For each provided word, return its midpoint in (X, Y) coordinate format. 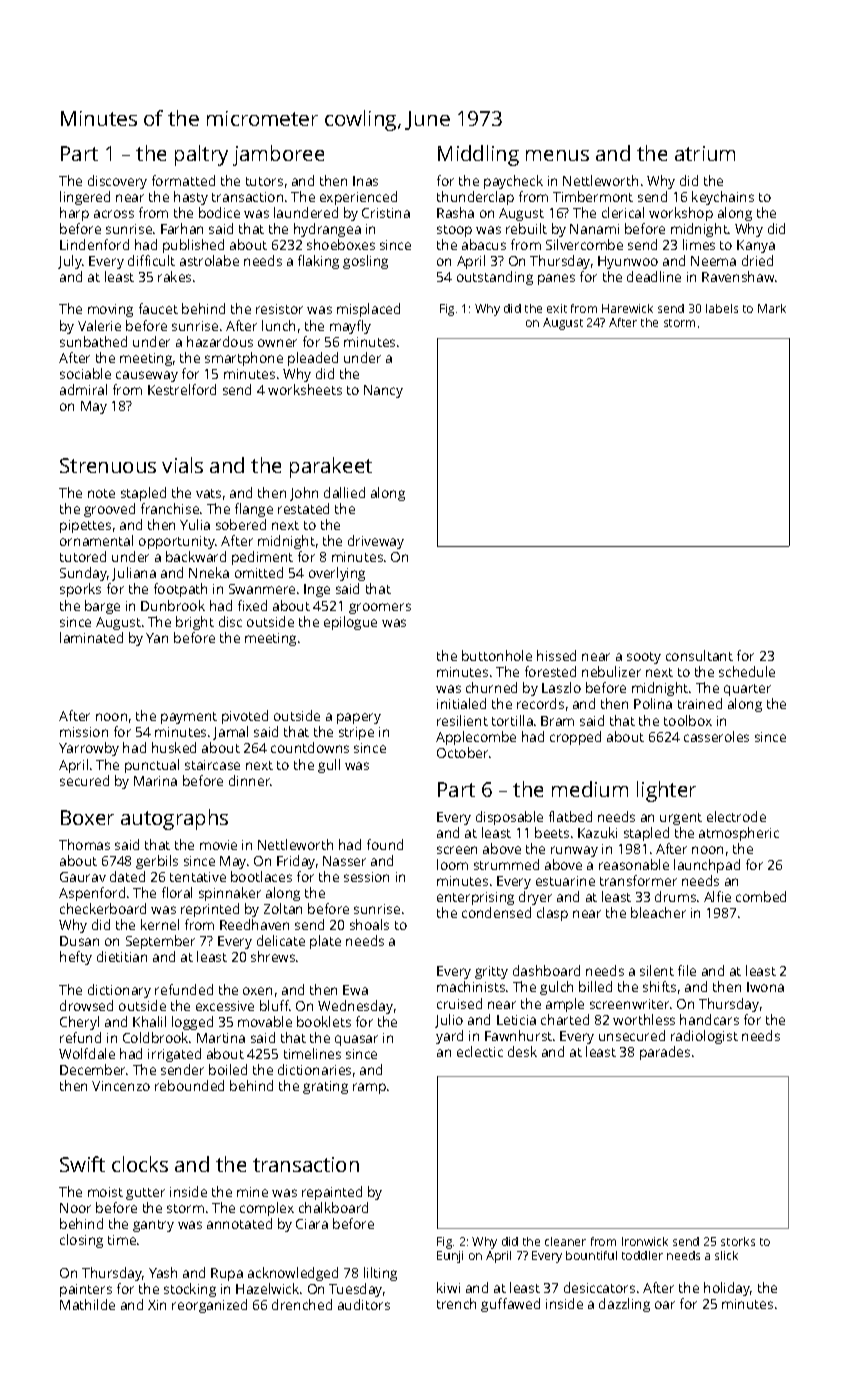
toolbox (688, 720)
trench (456, 1303)
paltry (201, 155)
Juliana (134, 574)
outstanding (495, 278)
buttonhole (497, 655)
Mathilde (87, 1304)
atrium (705, 153)
